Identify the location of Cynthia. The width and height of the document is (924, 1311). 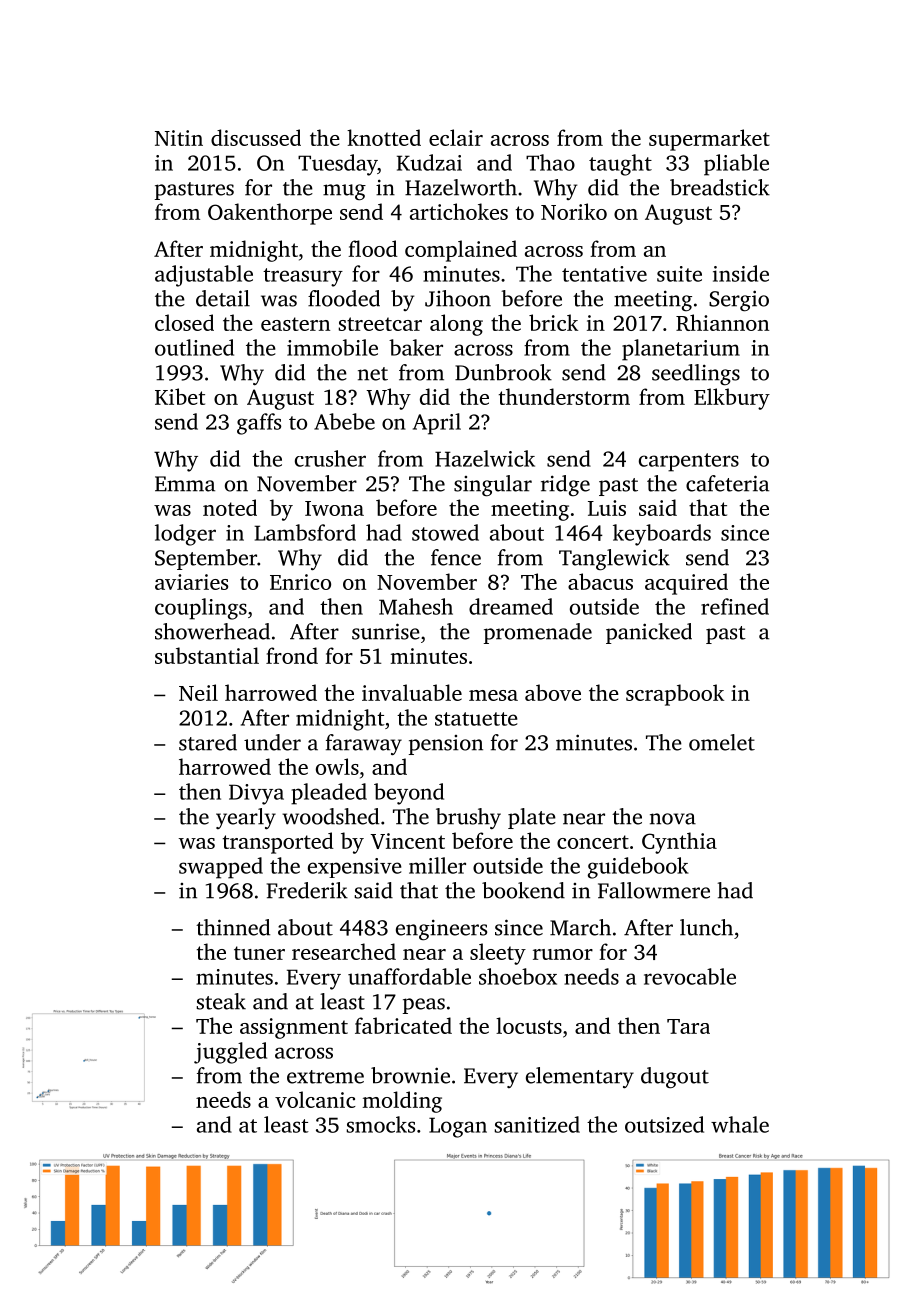
(679, 843).
